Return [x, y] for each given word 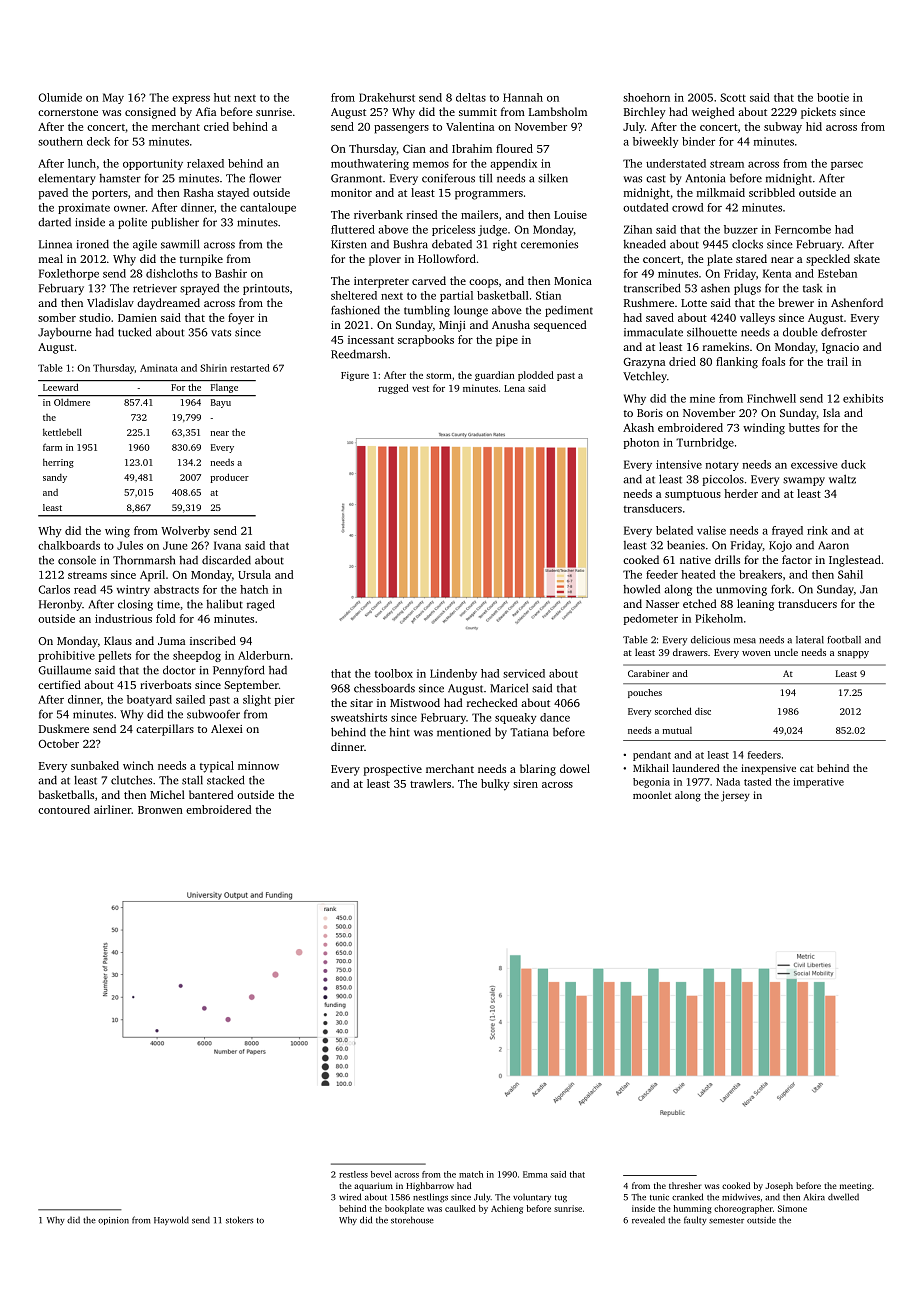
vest [420, 389]
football [844, 640]
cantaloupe [268, 208]
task [812, 288]
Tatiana [529, 732]
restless [353, 1174]
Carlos [54, 589]
